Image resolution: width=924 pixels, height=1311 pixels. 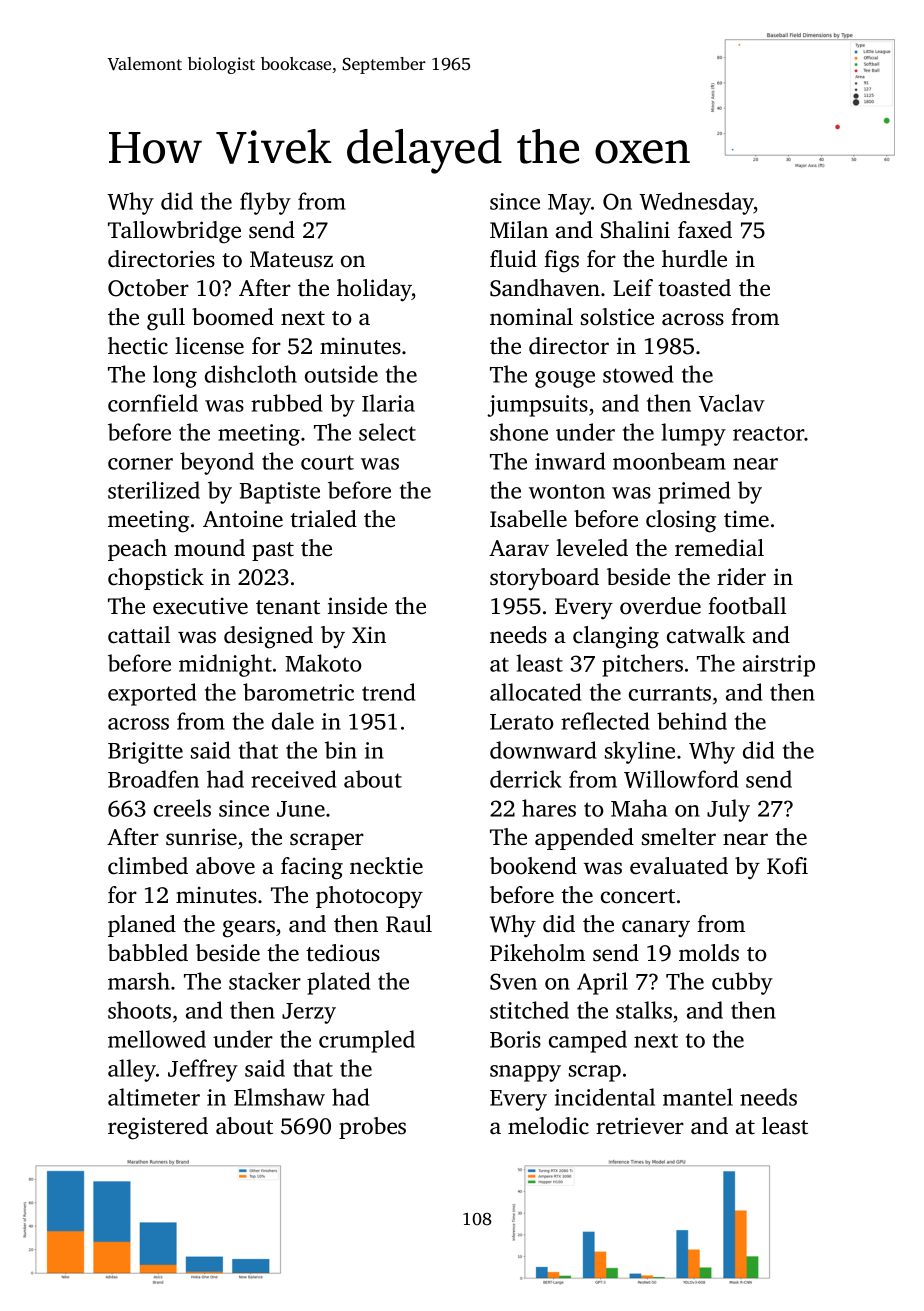 I want to click on registered, so click(x=158, y=1128).
